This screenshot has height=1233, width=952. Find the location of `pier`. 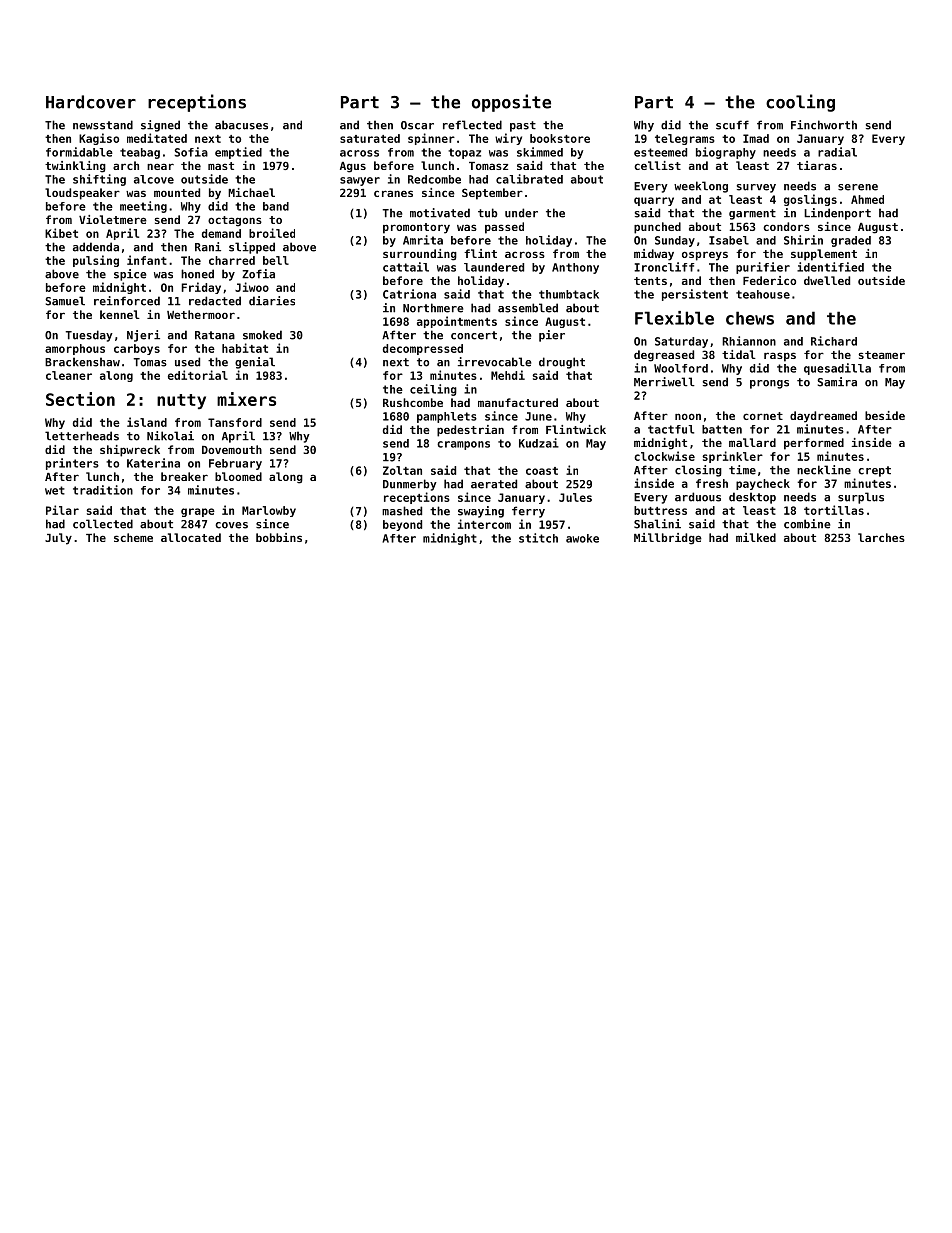

pier is located at coordinates (552, 336).
